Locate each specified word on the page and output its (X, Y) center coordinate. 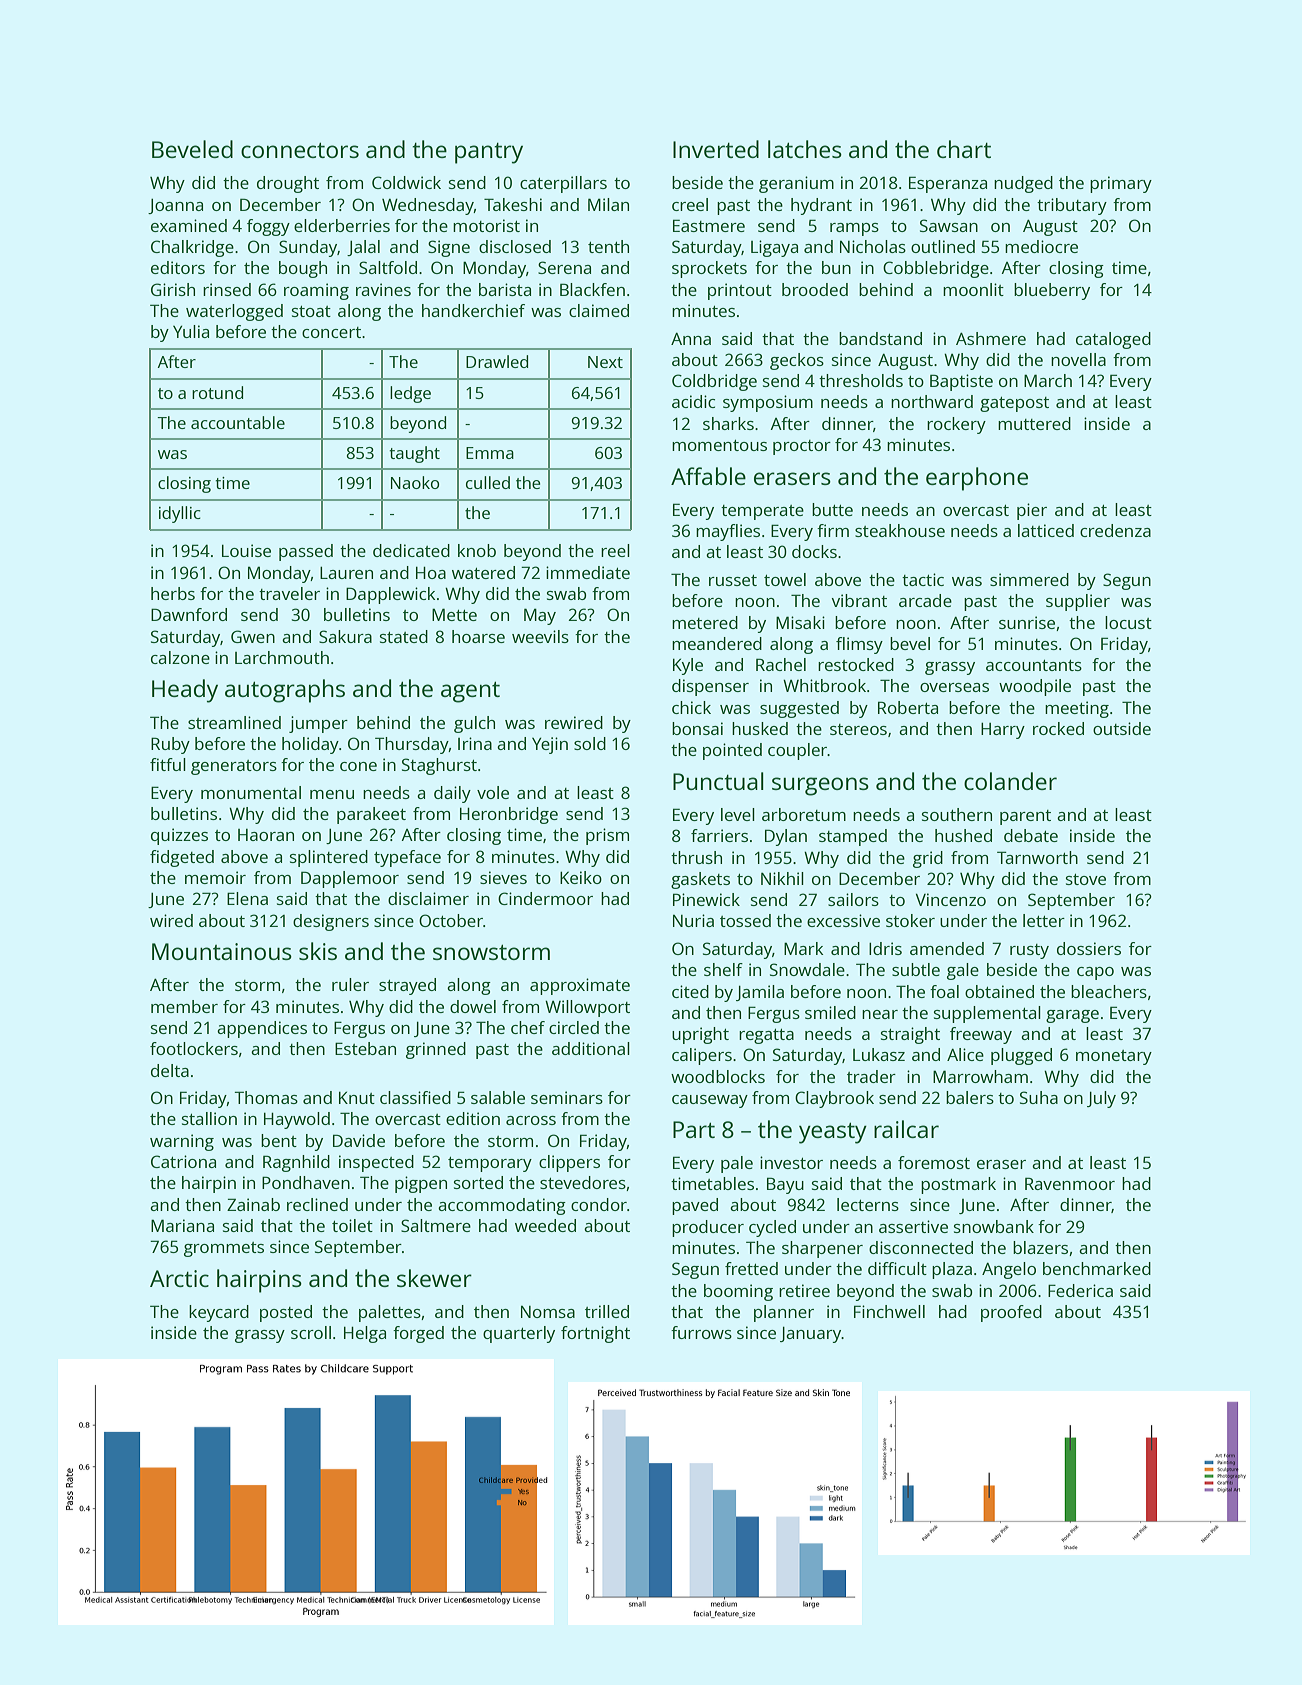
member (184, 1006)
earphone (977, 479)
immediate (588, 572)
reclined (317, 1204)
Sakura (345, 636)
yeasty (833, 1133)
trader (871, 1076)
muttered (1034, 423)
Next (605, 362)
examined (189, 225)
